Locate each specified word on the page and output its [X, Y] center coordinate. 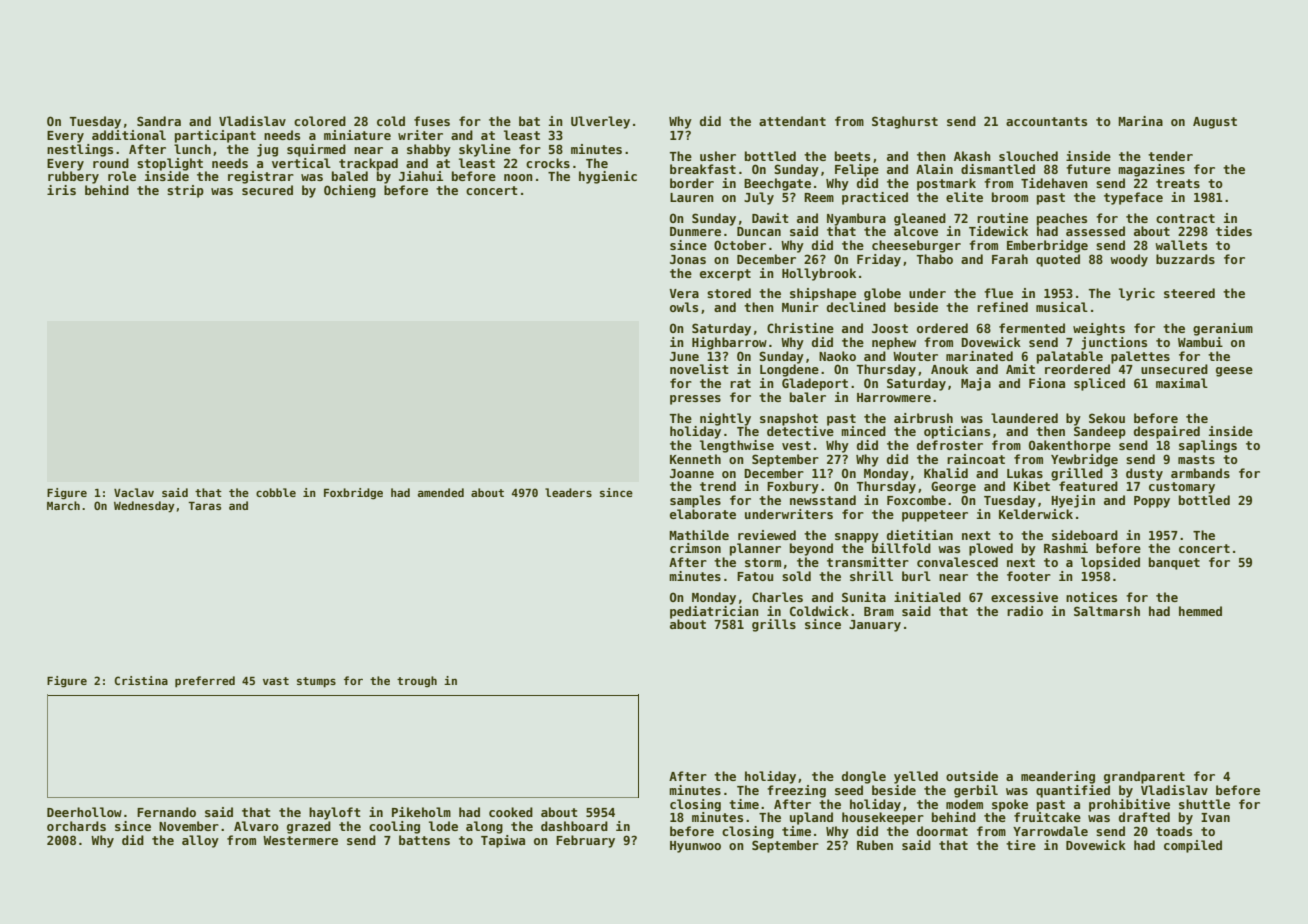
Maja [976, 384]
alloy [200, 841]
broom [1010, 197]
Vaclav [134, 492]
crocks [548, 163]
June [684, 356]
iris [61, 190]
